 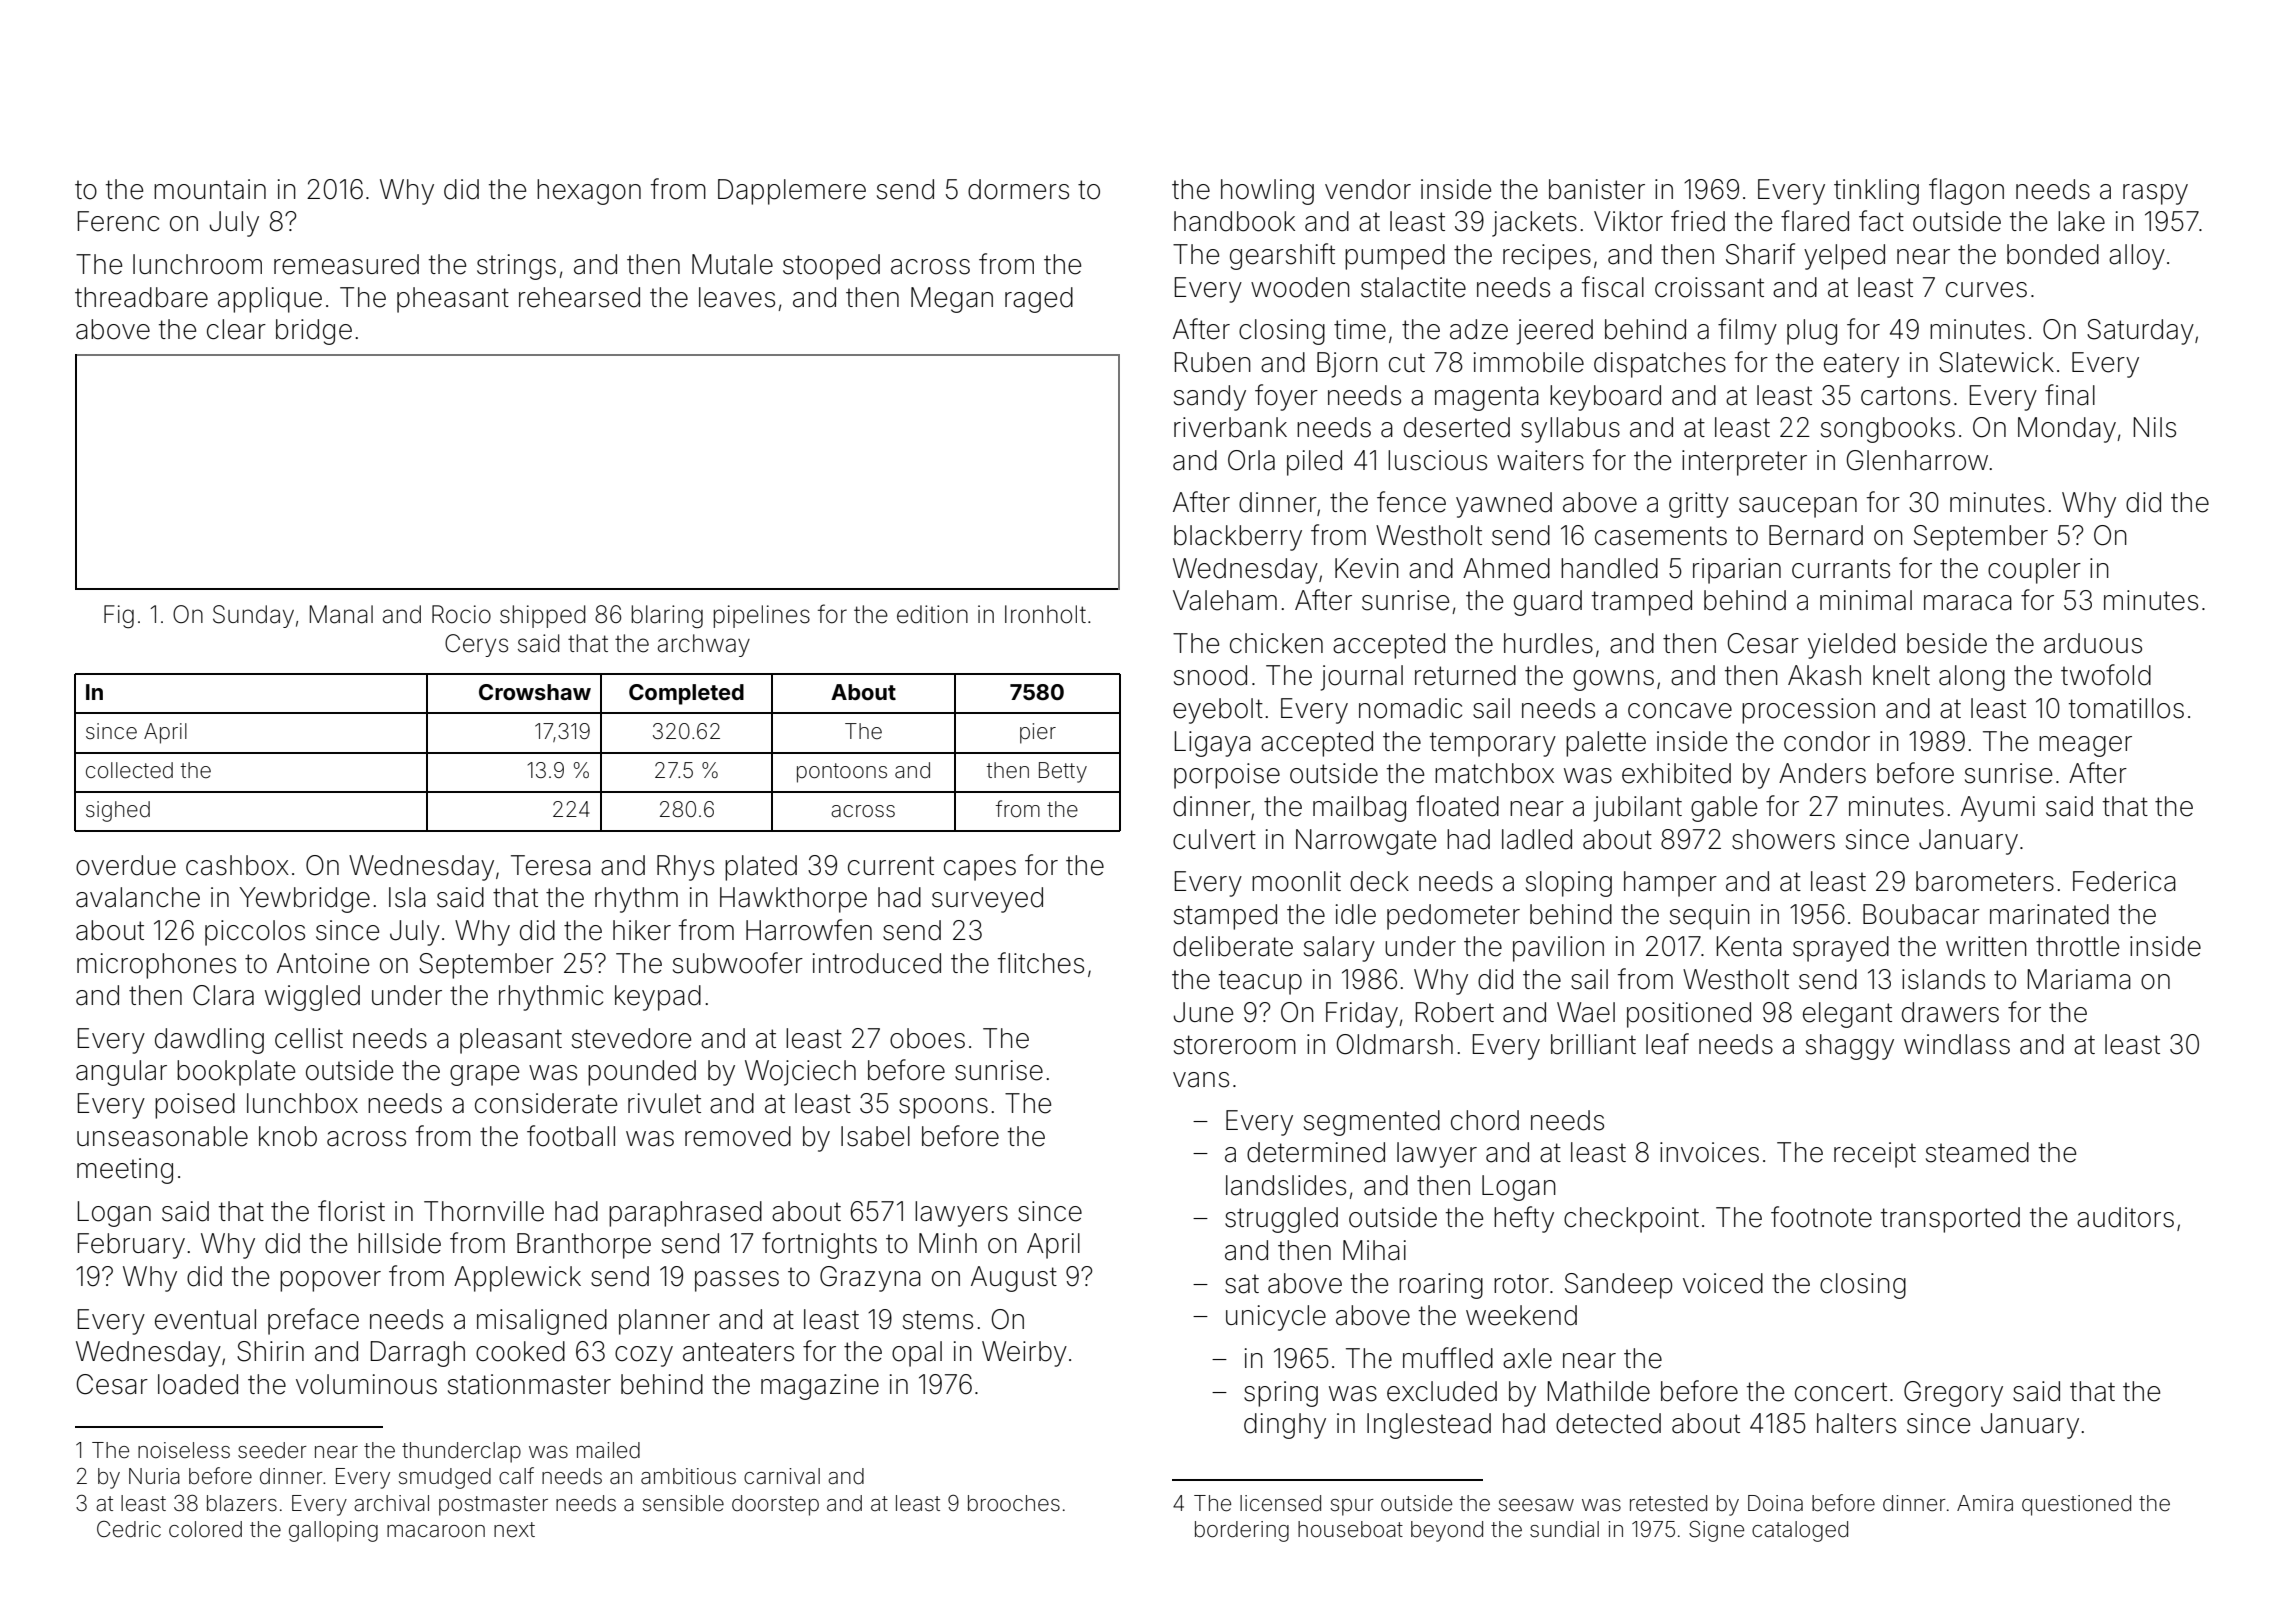 What do you see at coordinates (2126, 708) in the image?
I see `tomatillos` at bounding box center [2126, 708].
